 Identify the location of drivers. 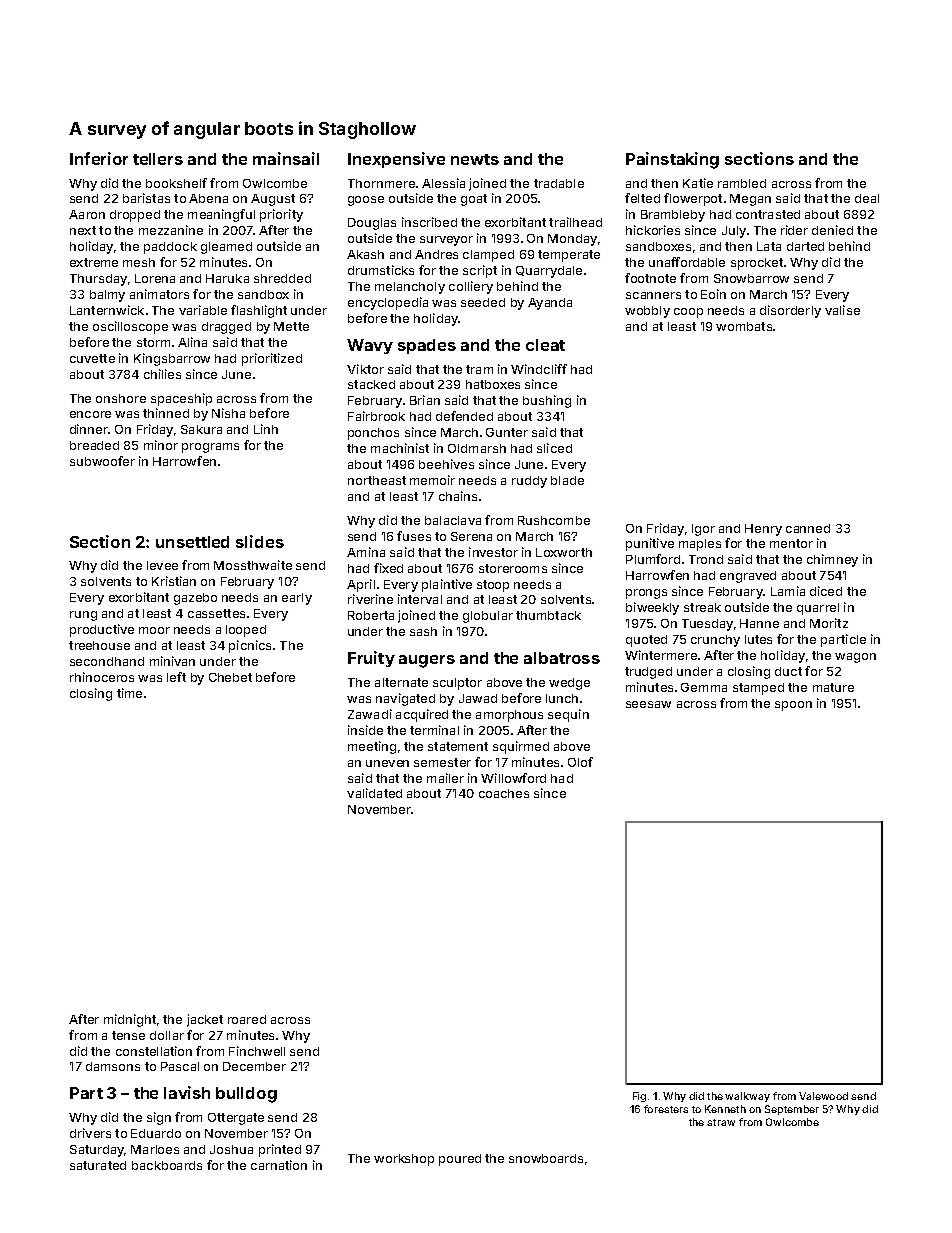
(90, 1133).
